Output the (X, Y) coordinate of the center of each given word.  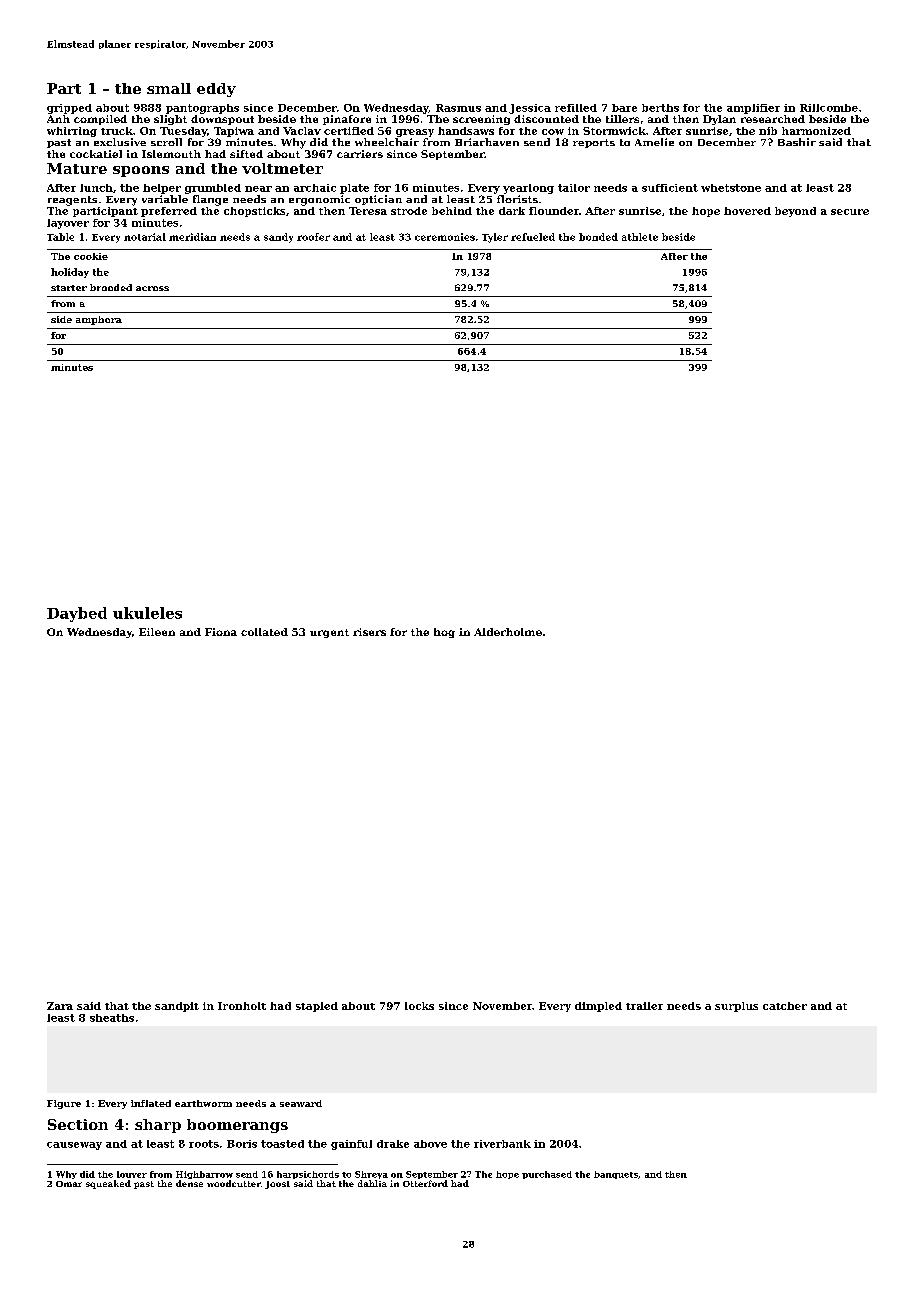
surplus (736, 1007)
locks (419, 1006)
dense (189, 1183)
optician (378, 200)
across (152, 288)
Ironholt (242, 1006)
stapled (317, 1007)
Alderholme (508, 632)
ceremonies (445, 237)
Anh (58, 119)
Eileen (157, 632)
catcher (785, 1006)
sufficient (670, 188)
